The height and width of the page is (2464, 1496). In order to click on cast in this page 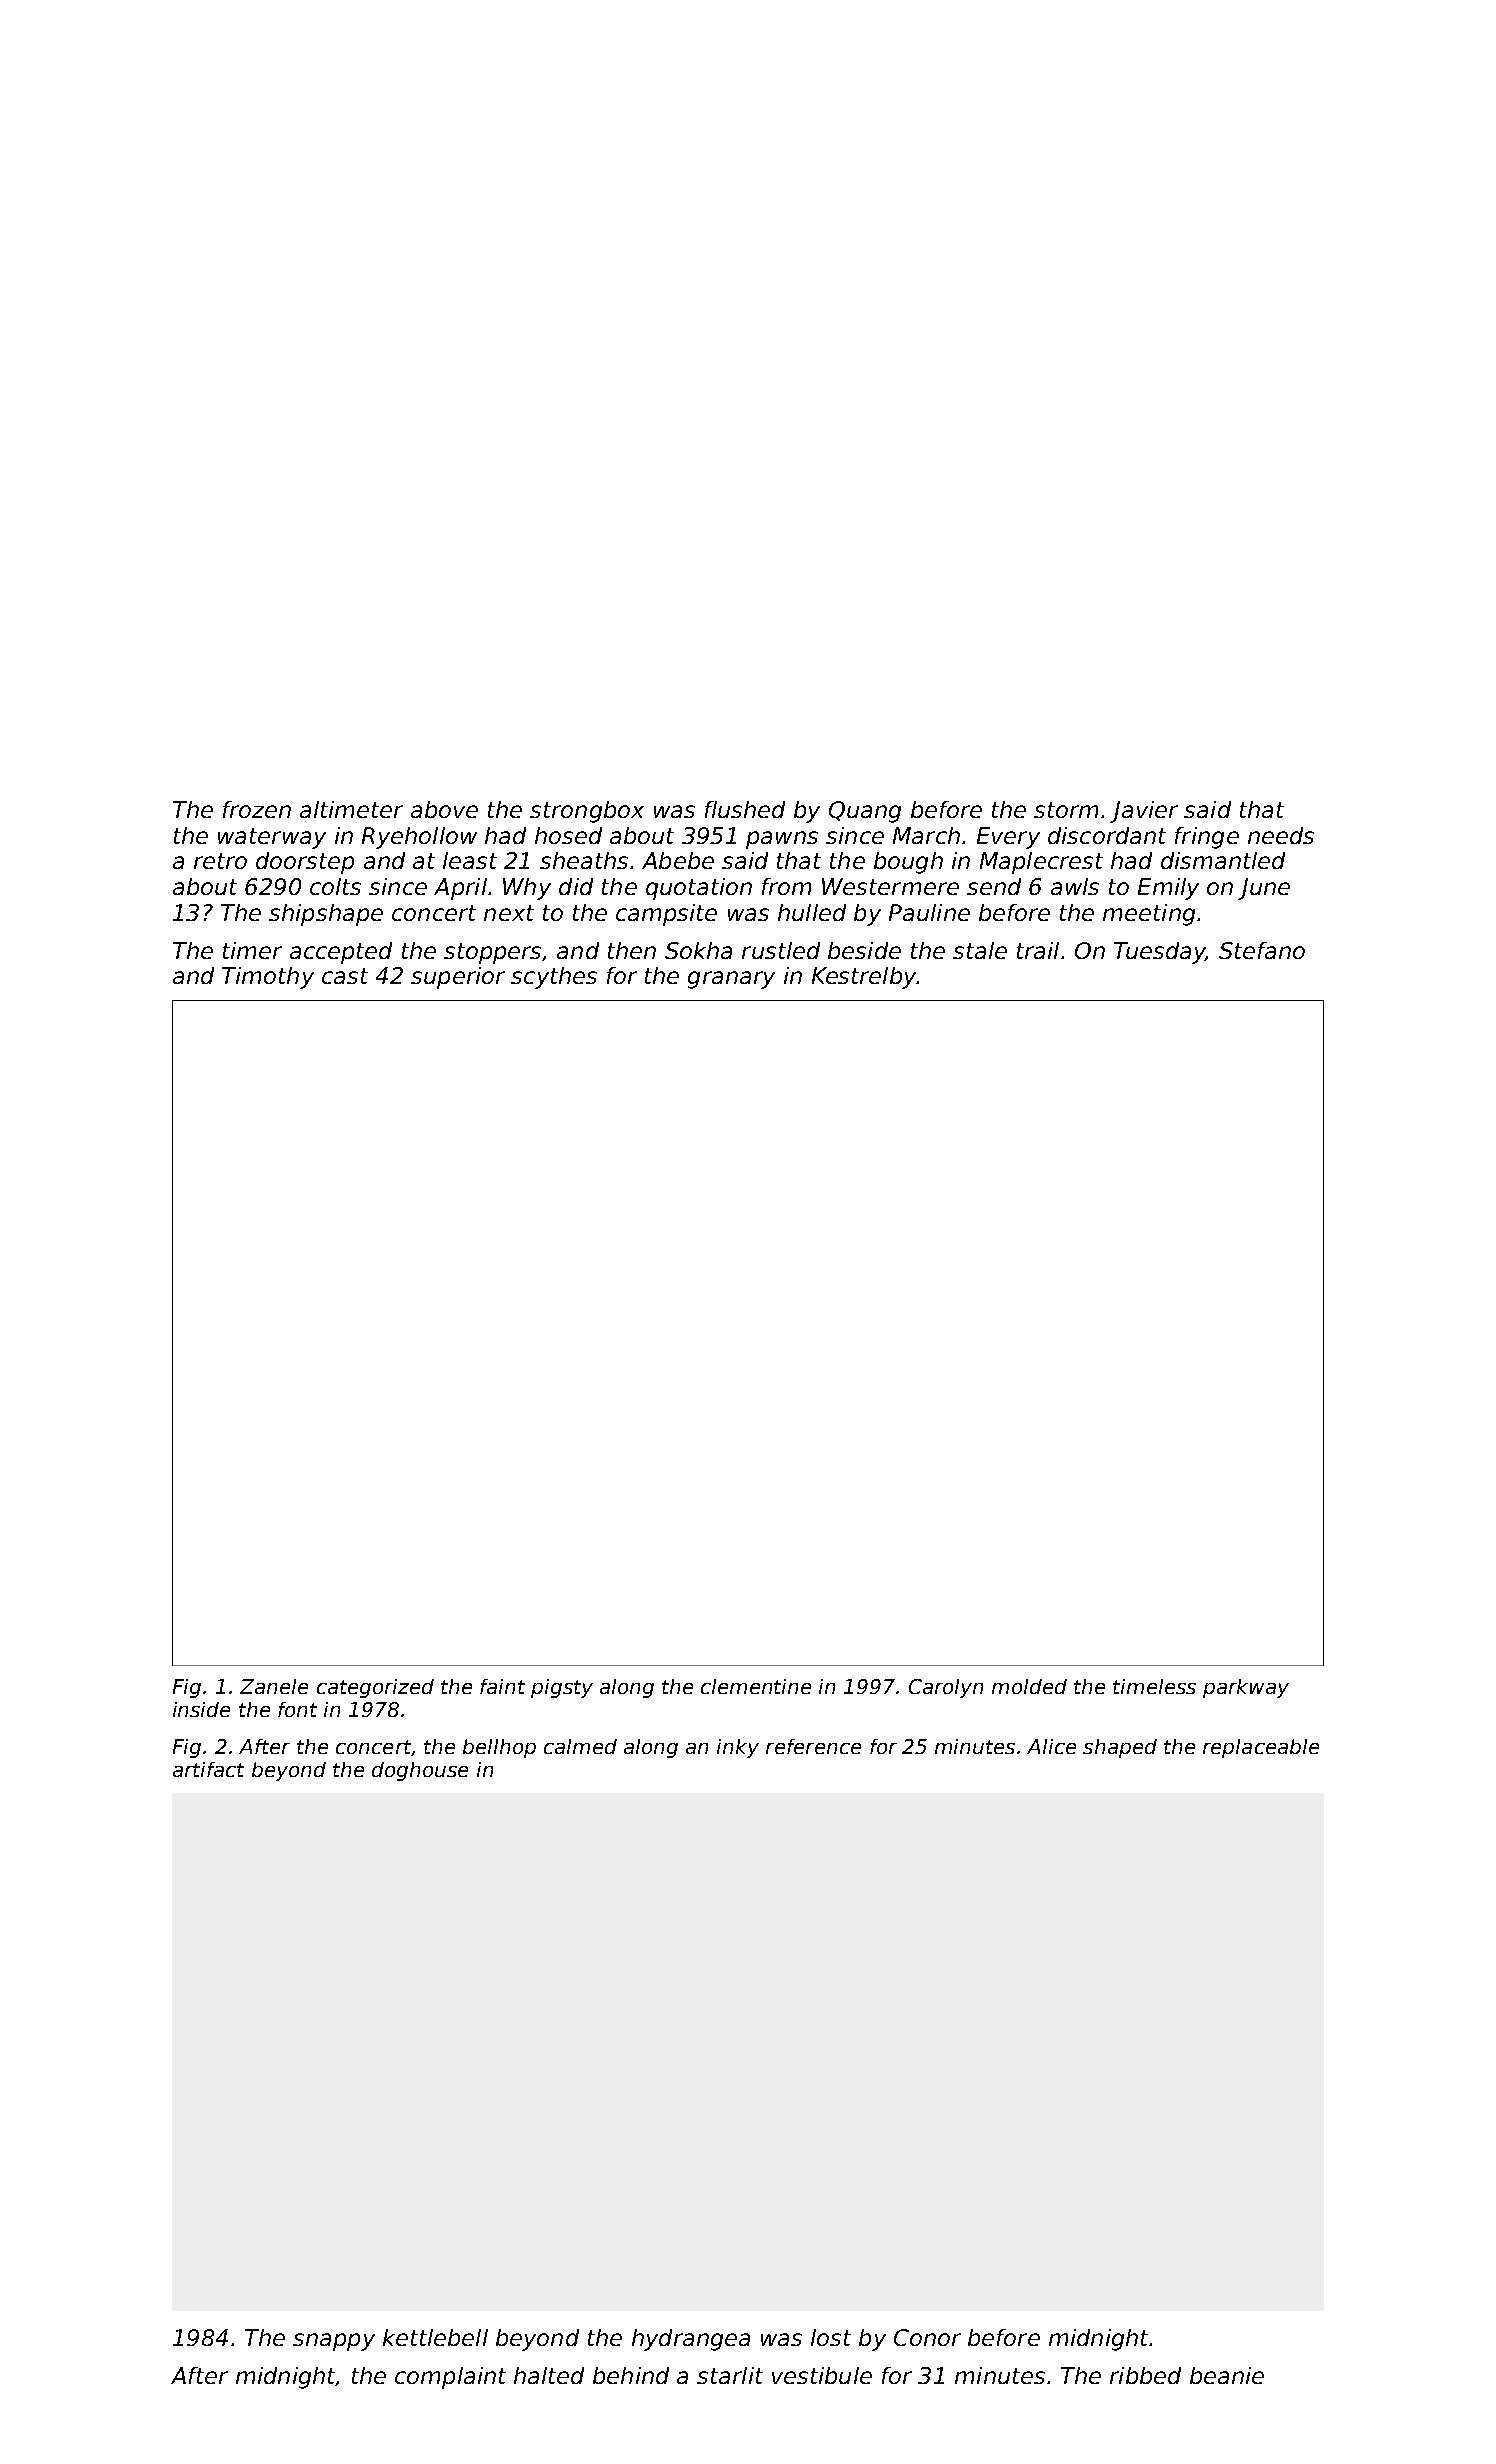, I will do `click(345, 976)`.
